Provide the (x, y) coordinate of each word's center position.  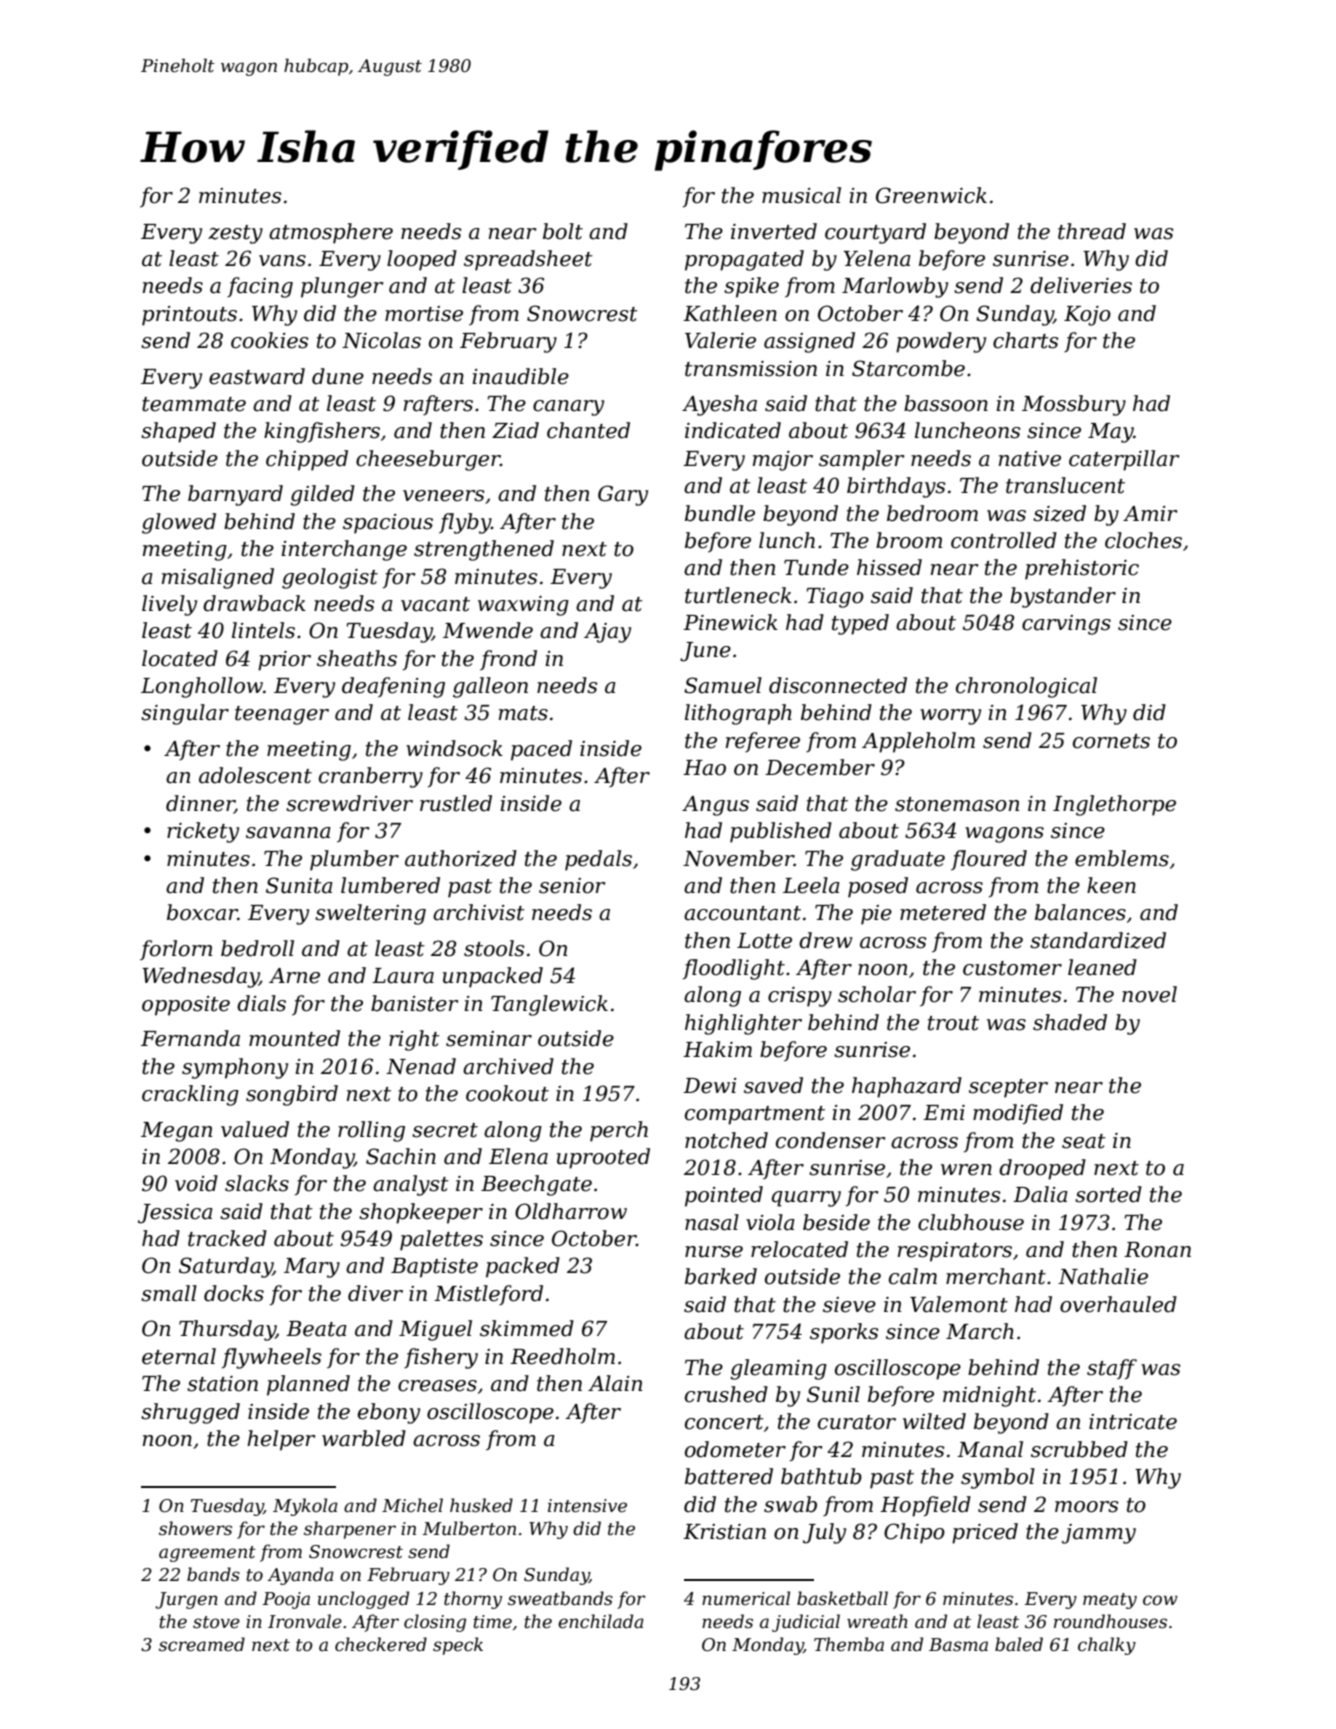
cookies (269, 340)
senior (572, 886)
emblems (1122, 858)
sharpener (350, 1530)
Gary (623, 495)
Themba (849, 1644)
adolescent (255, 775)
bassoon (946, 403)
